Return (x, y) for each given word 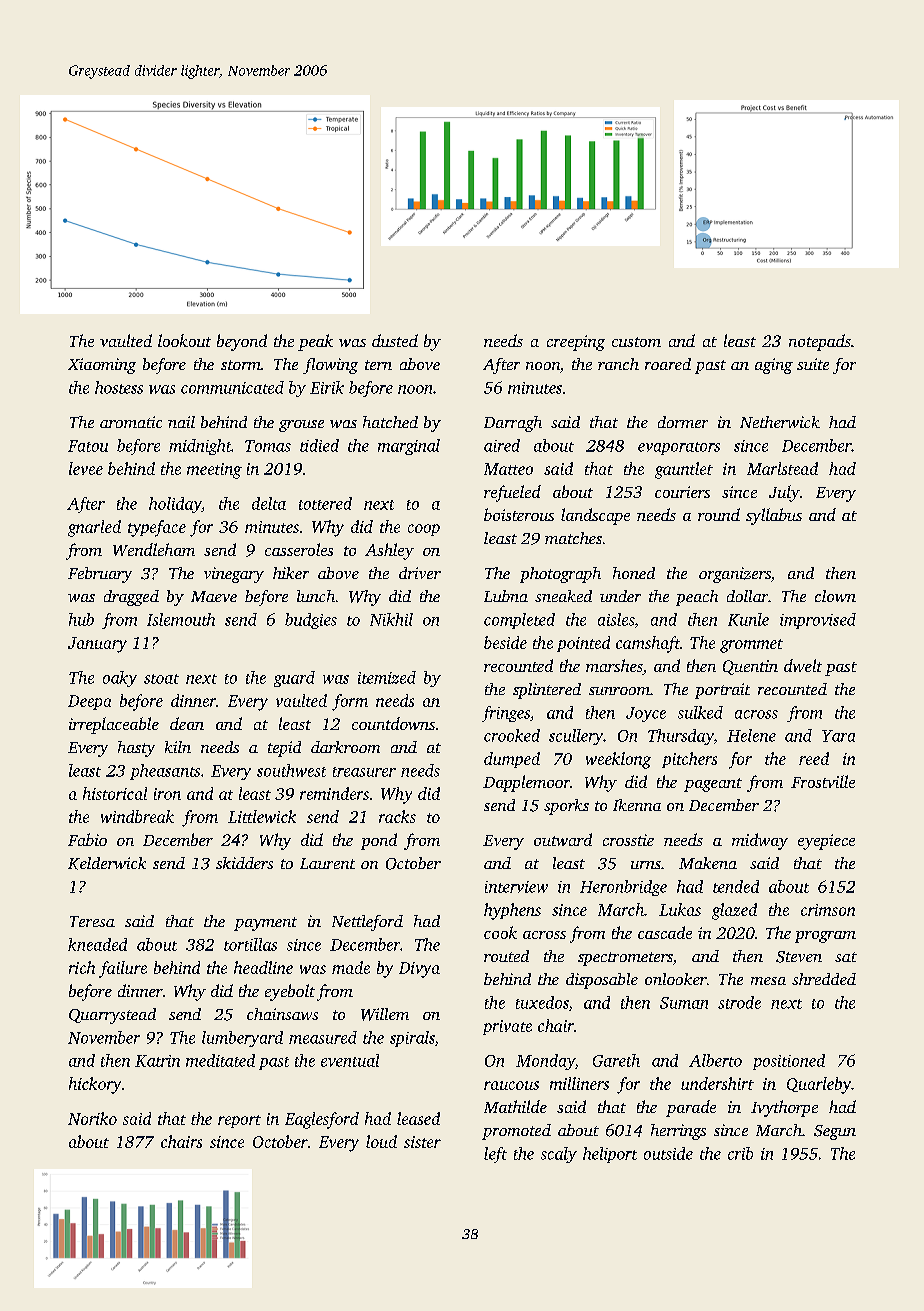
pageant (713, 785)
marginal (409, 447)
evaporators (679, 448)
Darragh (513, 424)
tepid (284, 749)
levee (86, 468)
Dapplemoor (526, 783)
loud (381, 1141)
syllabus (774, 516)
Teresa (92, 921)
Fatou (88, 446)
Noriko (92, 1118)
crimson (828, 910)
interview (516, 887)
